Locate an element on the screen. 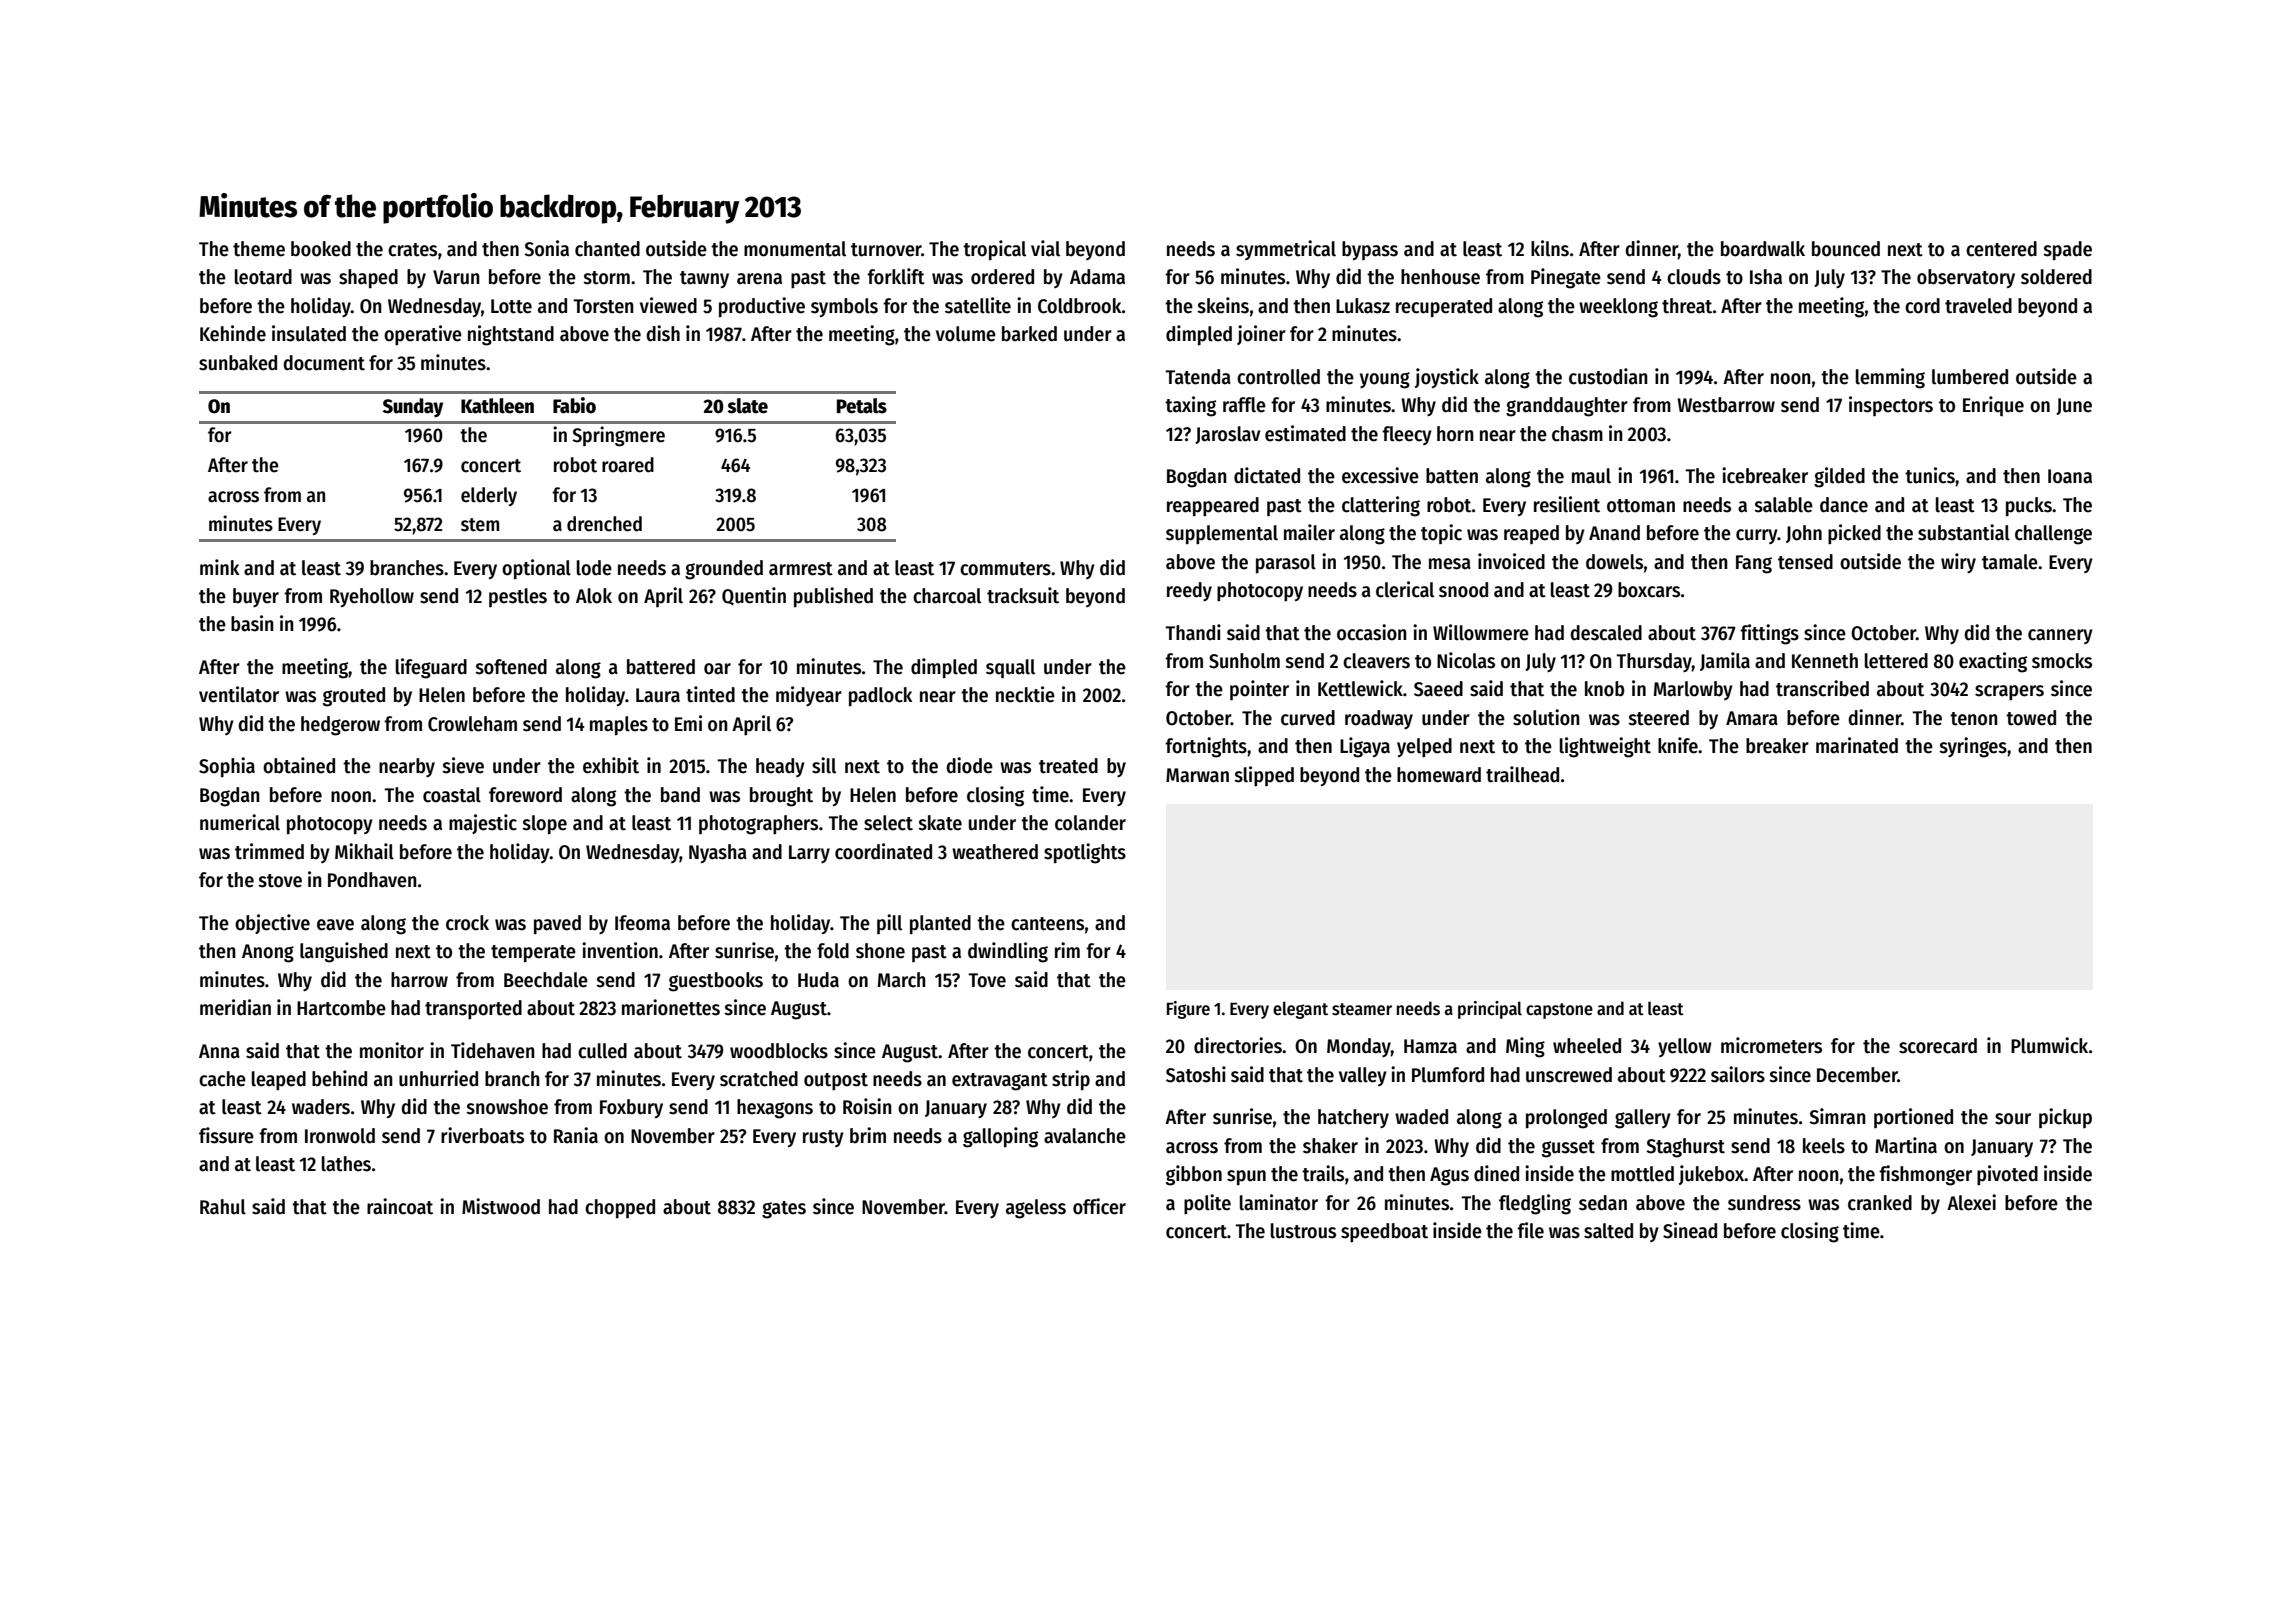  polite is located at coordinates (1207, 1204).
